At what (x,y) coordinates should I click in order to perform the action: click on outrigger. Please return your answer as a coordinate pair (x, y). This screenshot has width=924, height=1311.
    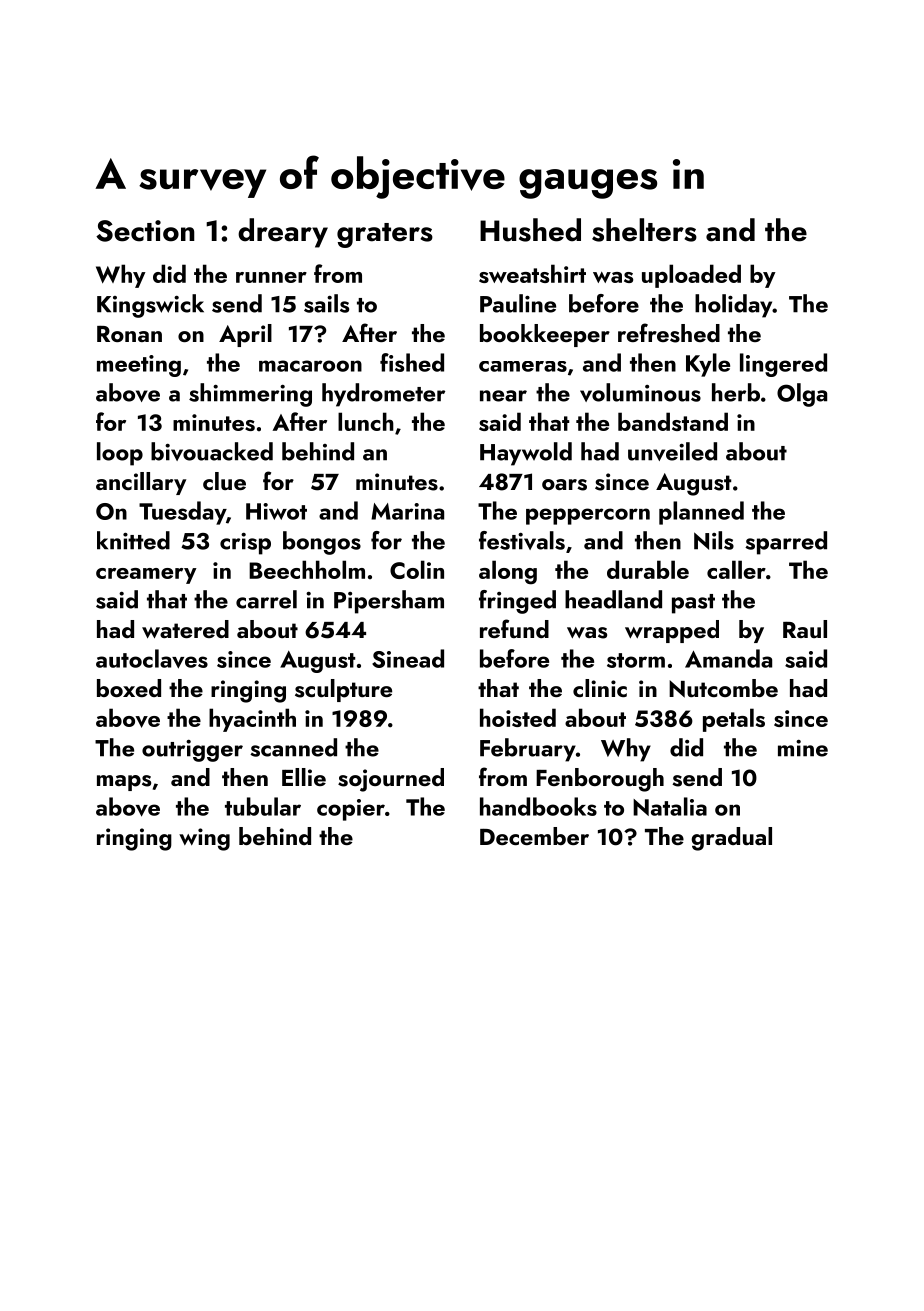
    Looking at the image, I should click on (192, 751).
